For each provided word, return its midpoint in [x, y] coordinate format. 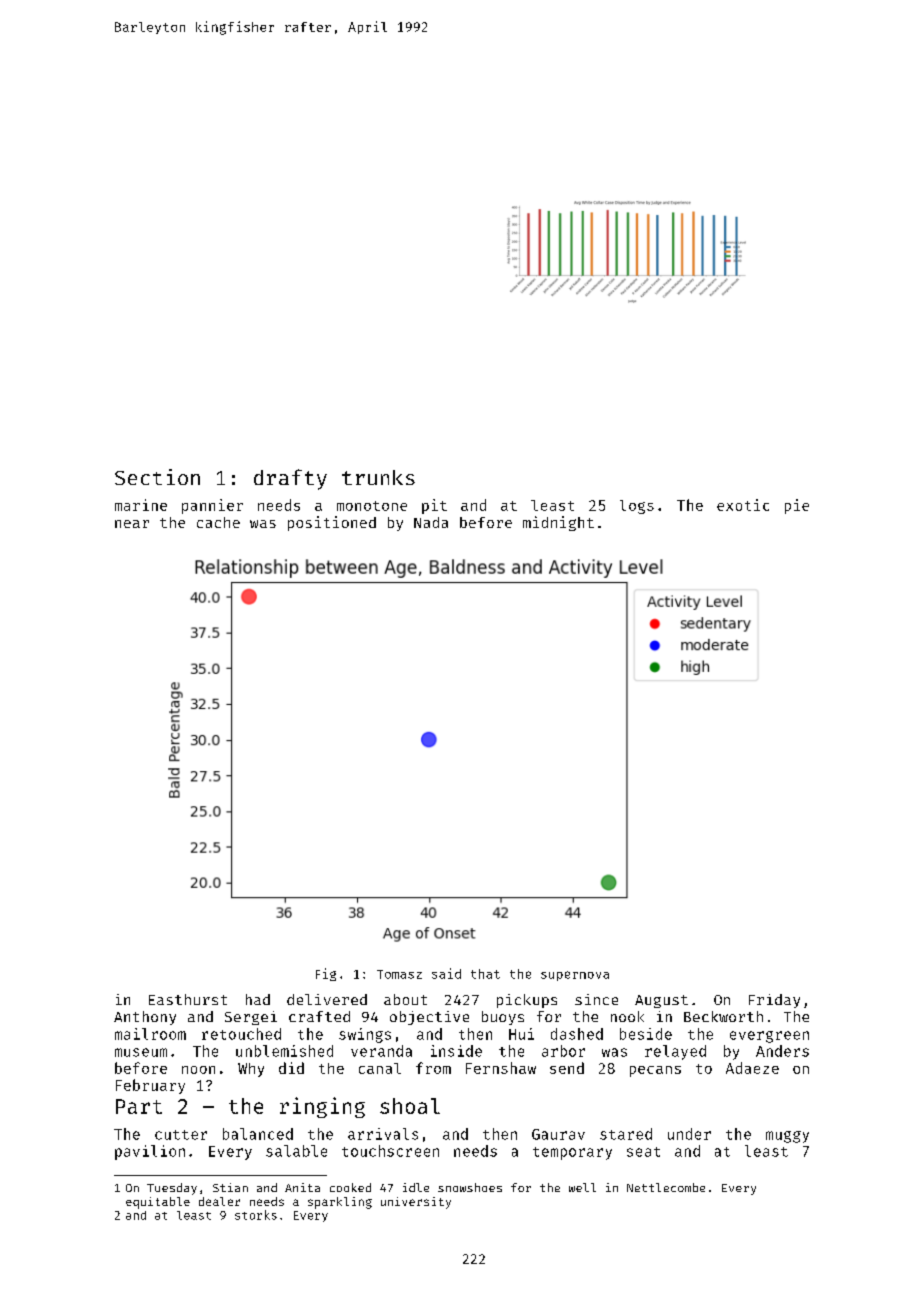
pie [797, 506]
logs [637, 507]
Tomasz [399, 974]
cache [218, 522]
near [132, 524]
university [416, 1203]
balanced [258, 1134]
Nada [431, 522]
